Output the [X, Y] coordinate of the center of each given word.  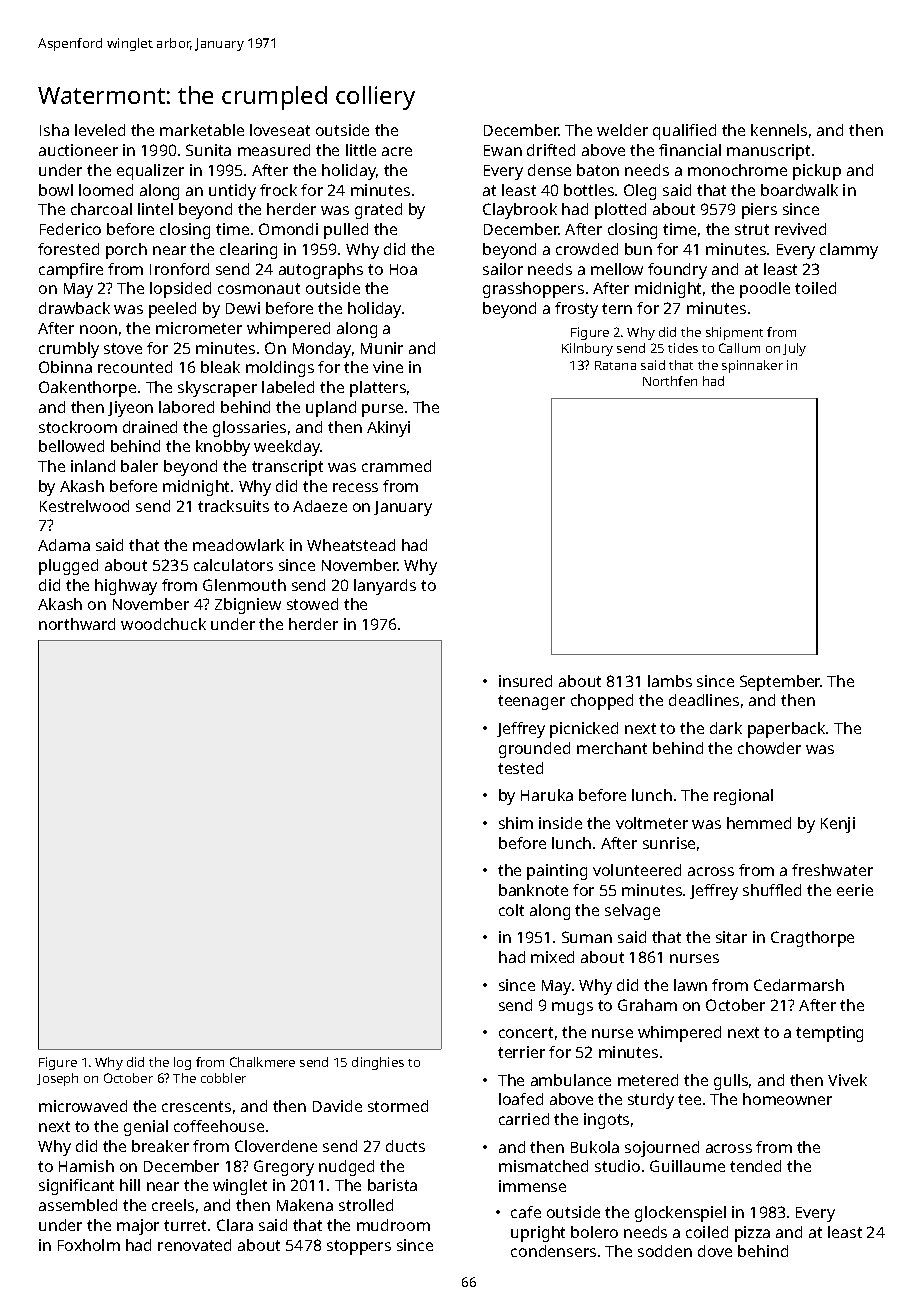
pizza [752, 1234]
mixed [552, 957]
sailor [503, 269]
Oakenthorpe [87, 389]
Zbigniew [248, 606]
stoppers [359, 1247]
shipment [734, 333]
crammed [396, 466]
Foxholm [89, 1245]
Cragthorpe [812, 939]
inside [560, 823]
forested [68, 249]
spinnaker [752, 366]
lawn [690, 985]
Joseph [57, 1079]
